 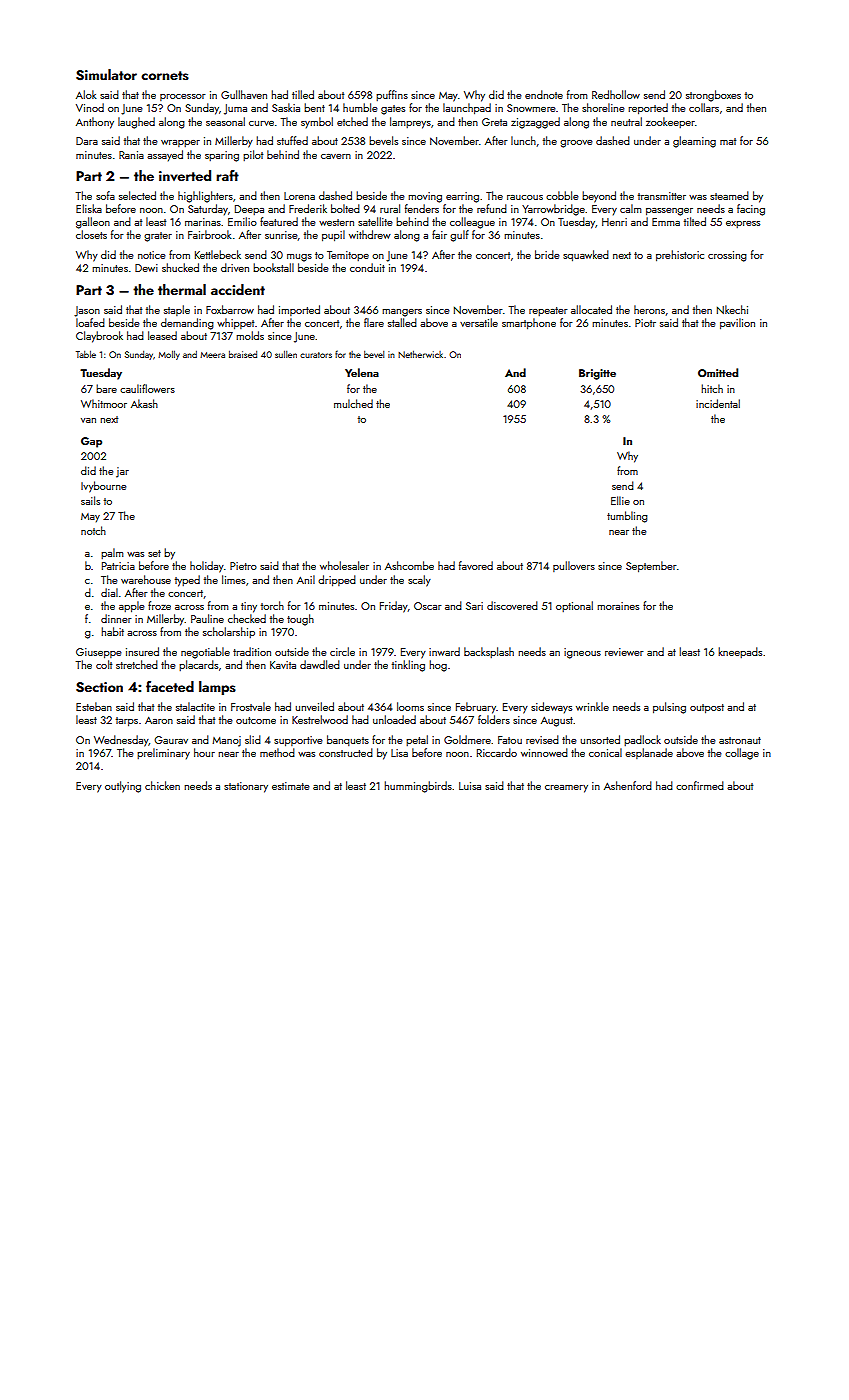 What do you see at coordinates (346, 752) in the document?
I see `constructed` at bounding box center [346, 752].
